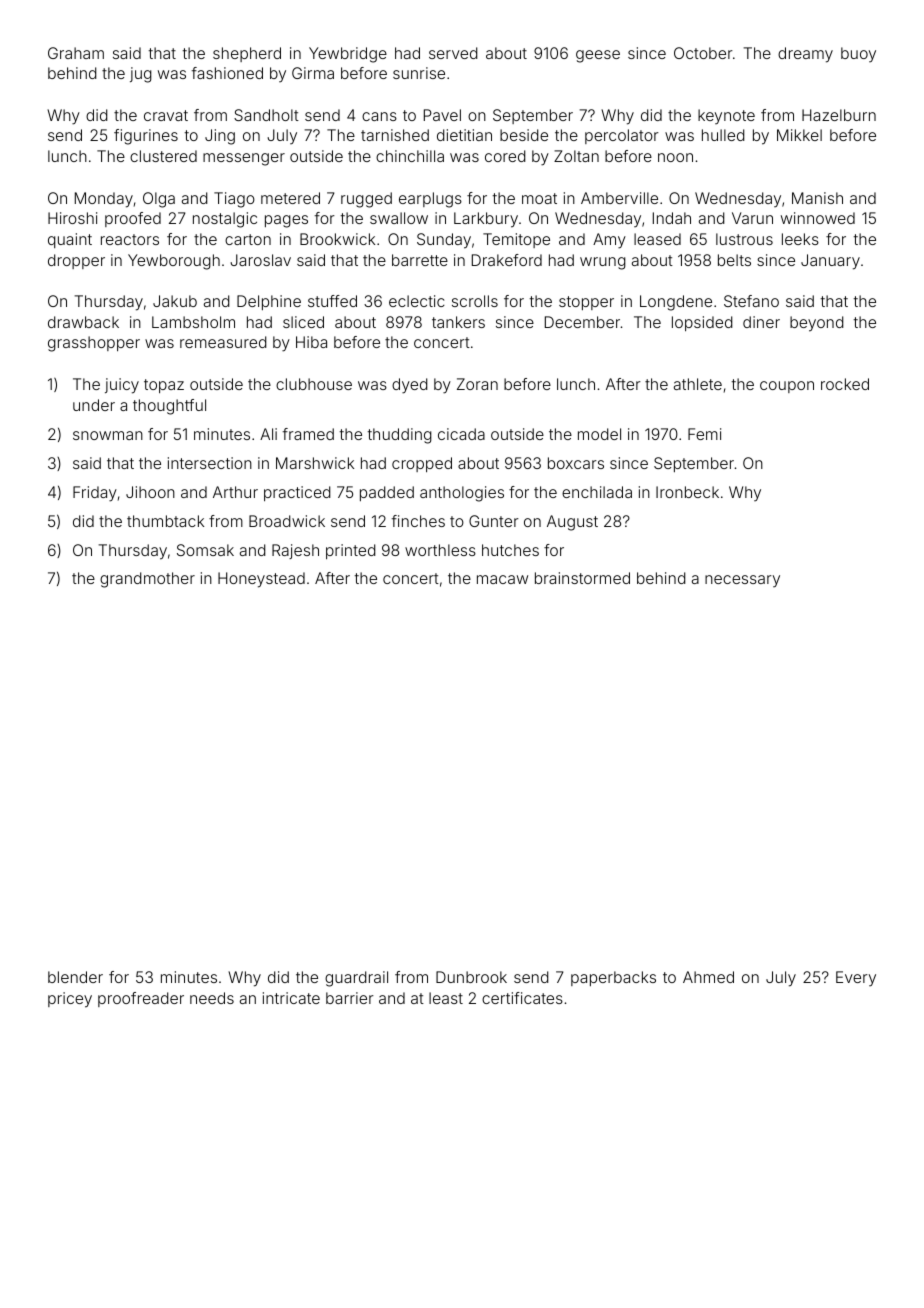 The width and height of the page is (924, 1308). What do you see at coordinates (174, 262) in the page?
I see `Yewborough` at bounding box center [174, 262].
